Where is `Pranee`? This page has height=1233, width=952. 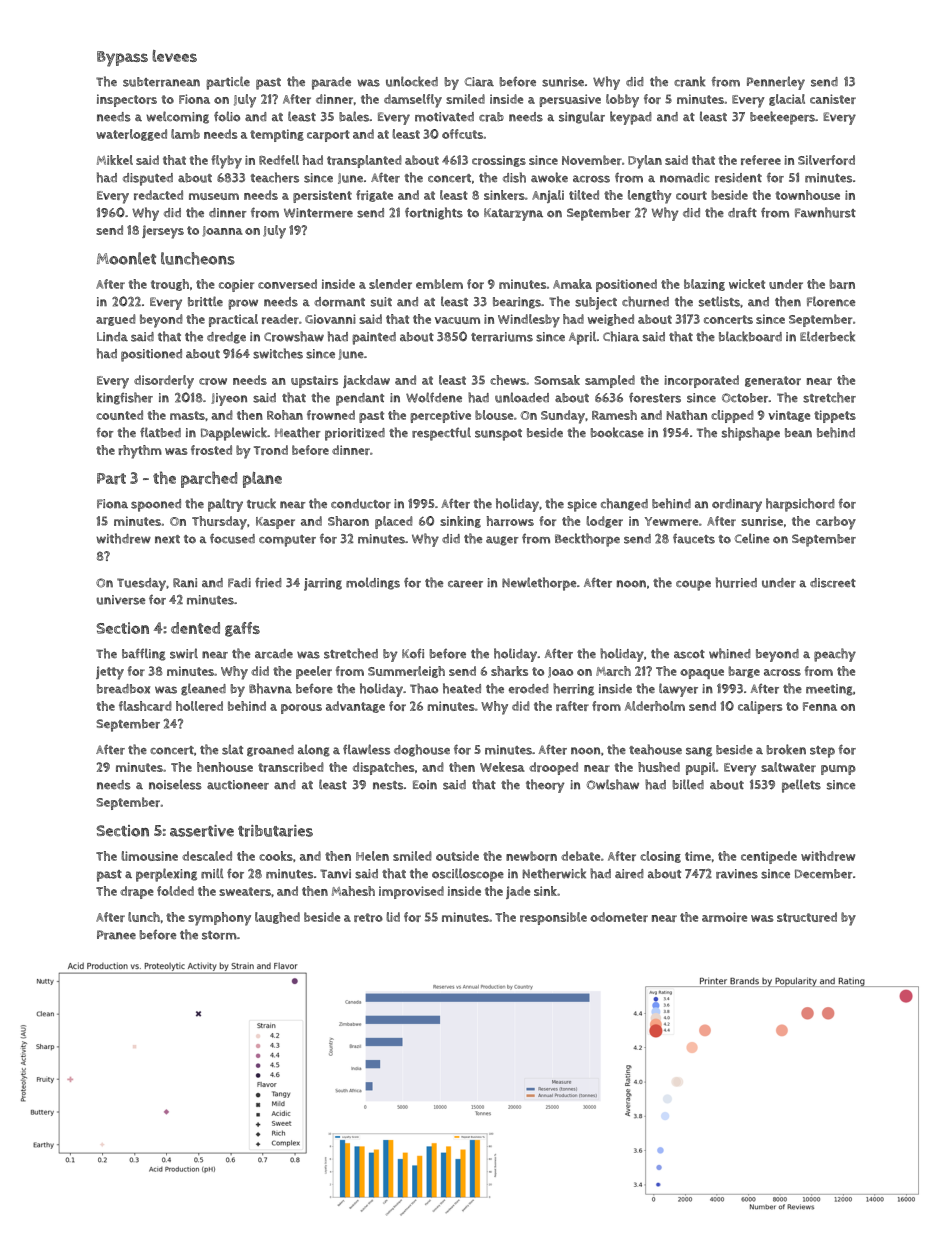 Pranee is located at coordinates (116, 935).
